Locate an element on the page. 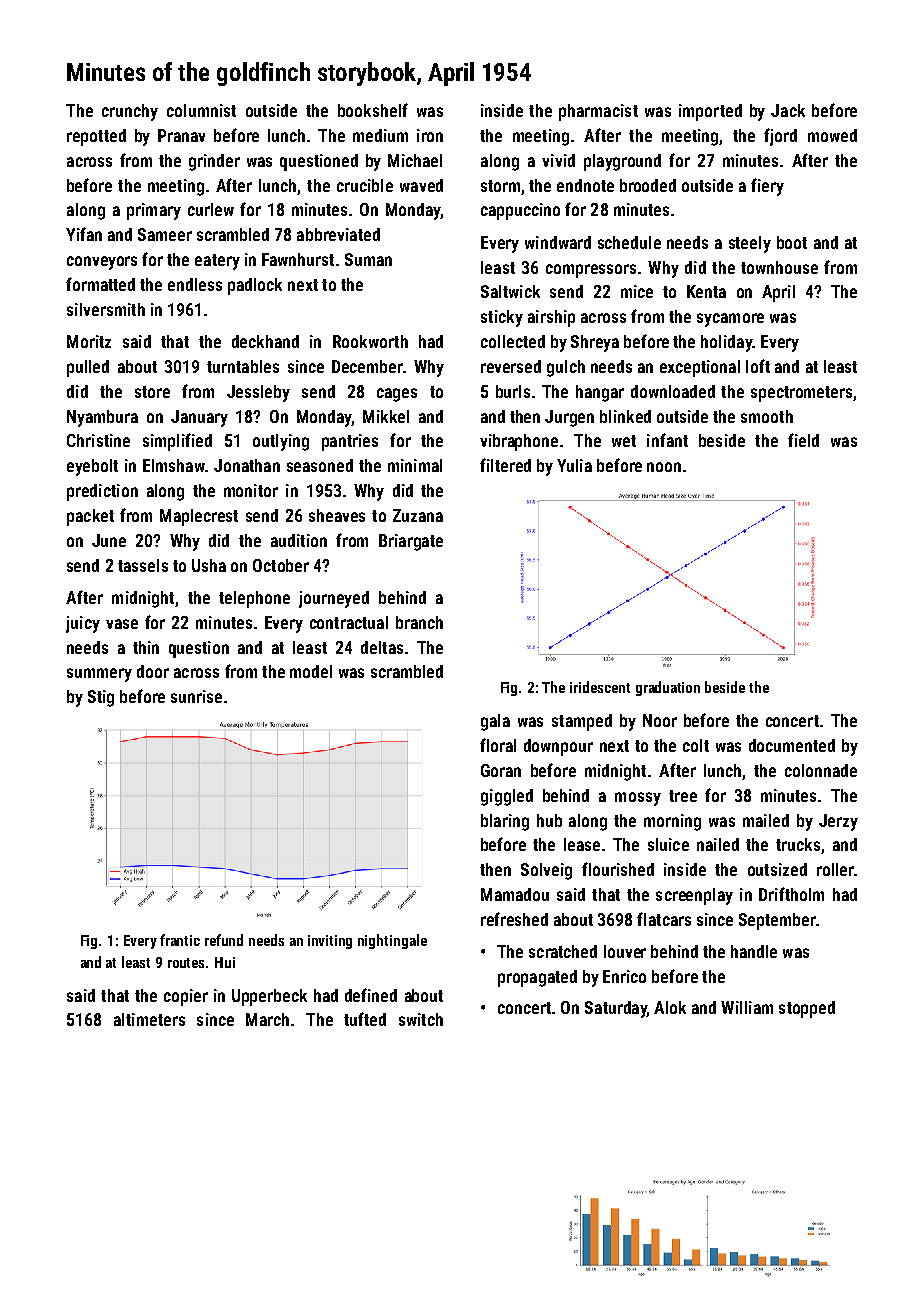 This page has width=924, height=1308. compressors is located at coordinates (591, 271).
